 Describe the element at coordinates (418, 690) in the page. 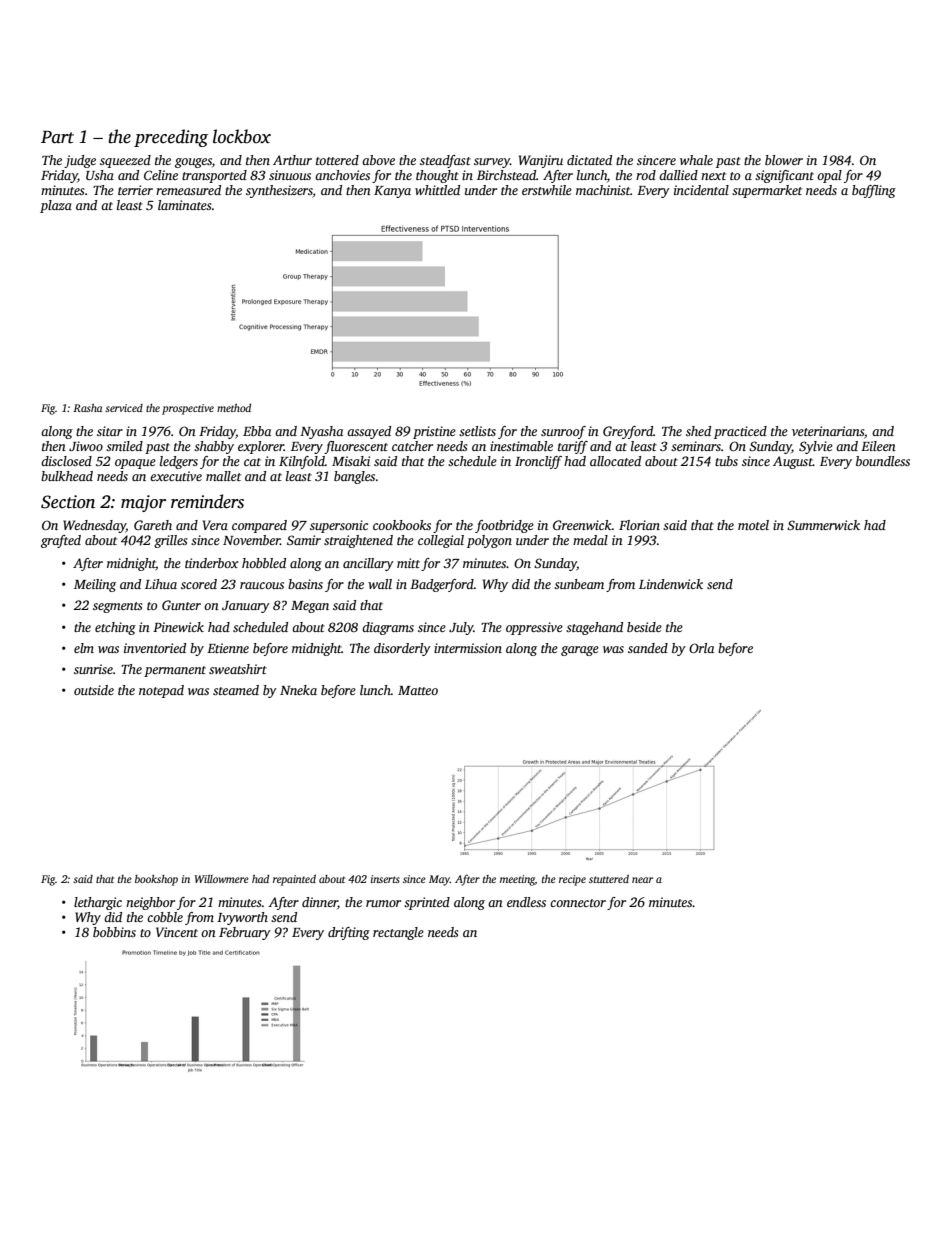

I see `Matteo` at that location.
